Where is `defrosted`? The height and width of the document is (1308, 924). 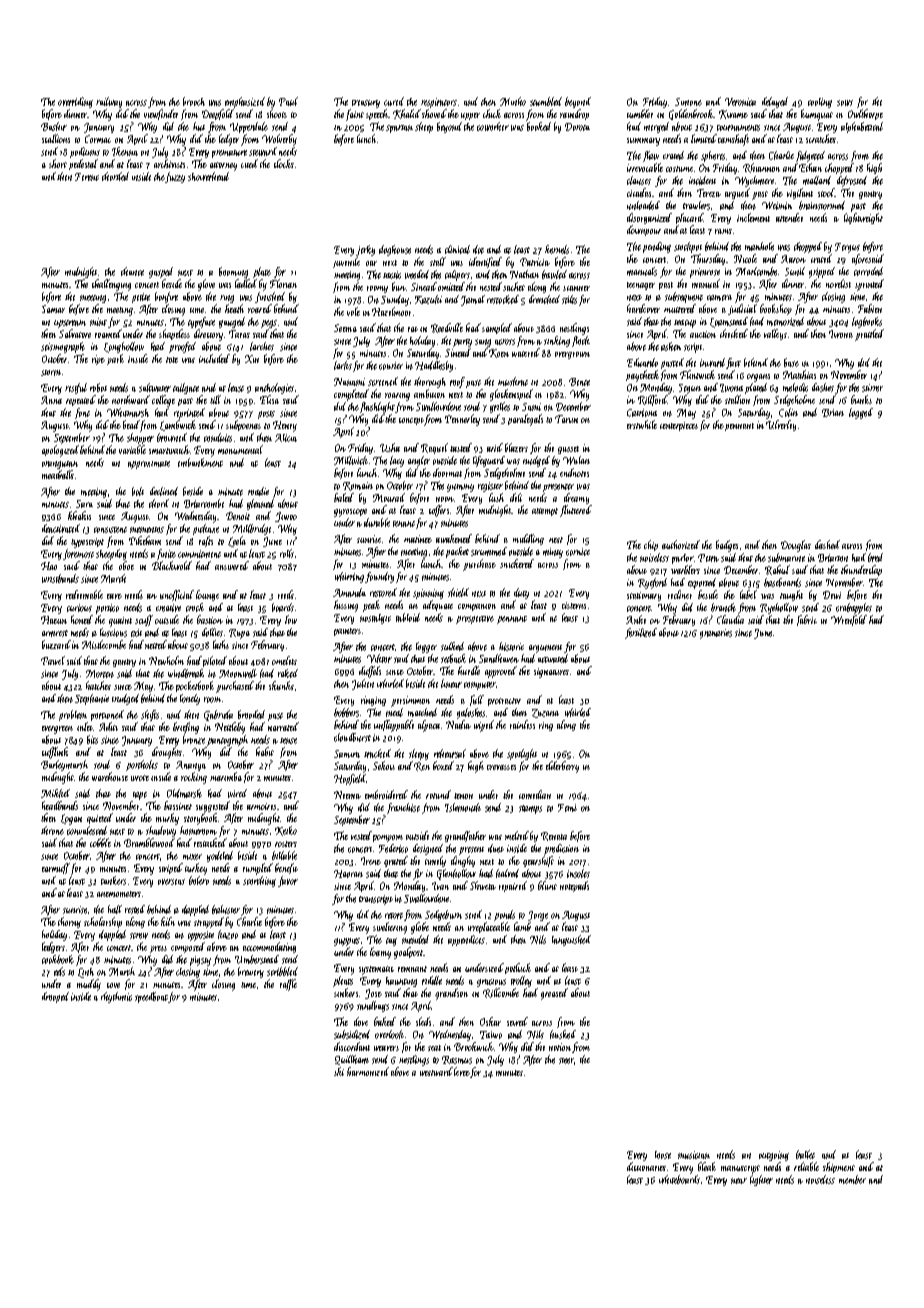 defrosted is located at coordinates (852, 181).
